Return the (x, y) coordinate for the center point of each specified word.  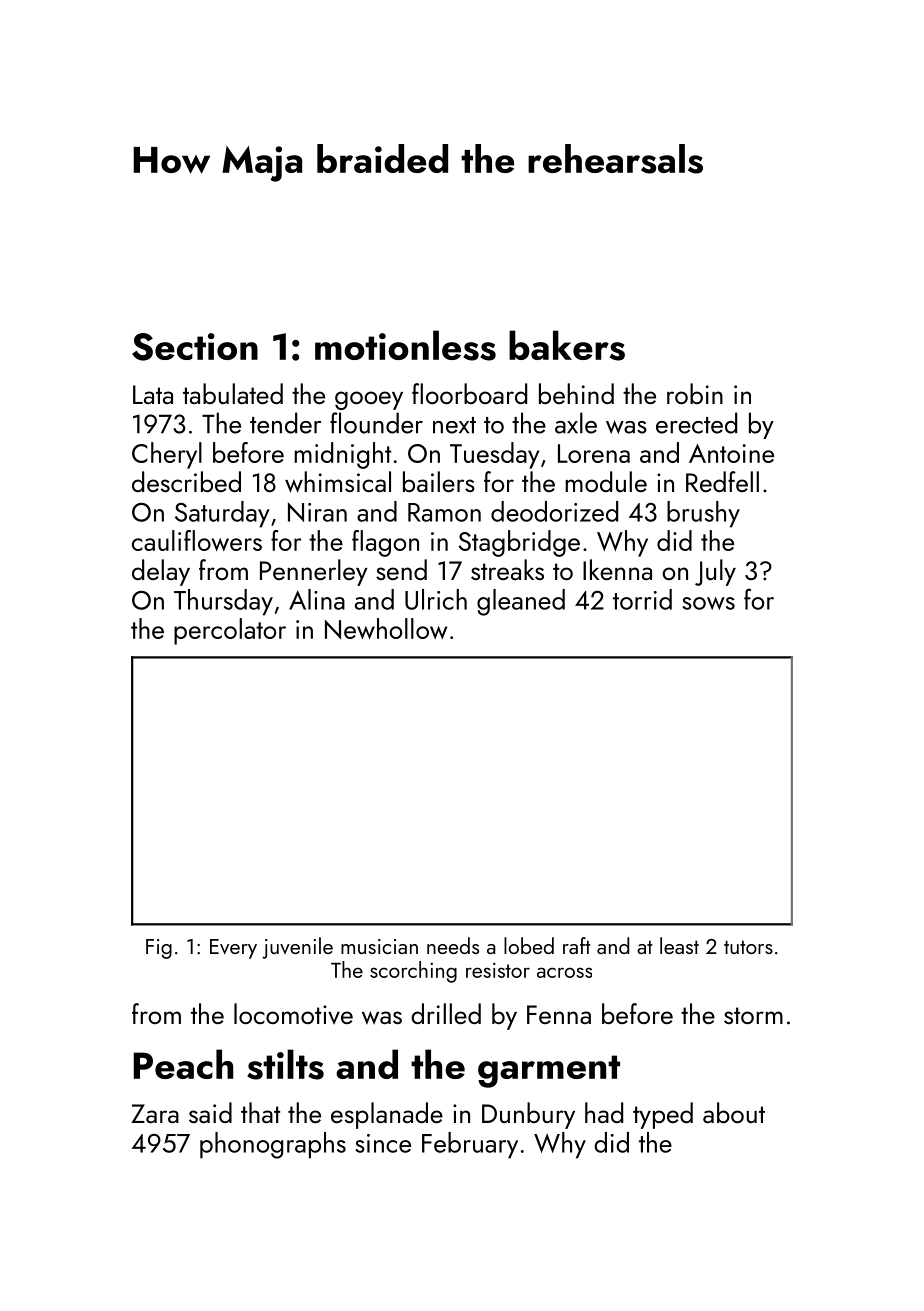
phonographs (273, 1145)
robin (695, 393)
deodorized (554, 511)
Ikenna (617, 569)
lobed (529, 945)
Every (233, 949)
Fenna (559, 1014)
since (383, 1143)
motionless (405, 345)
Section (195, 347)
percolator (230, 631)
